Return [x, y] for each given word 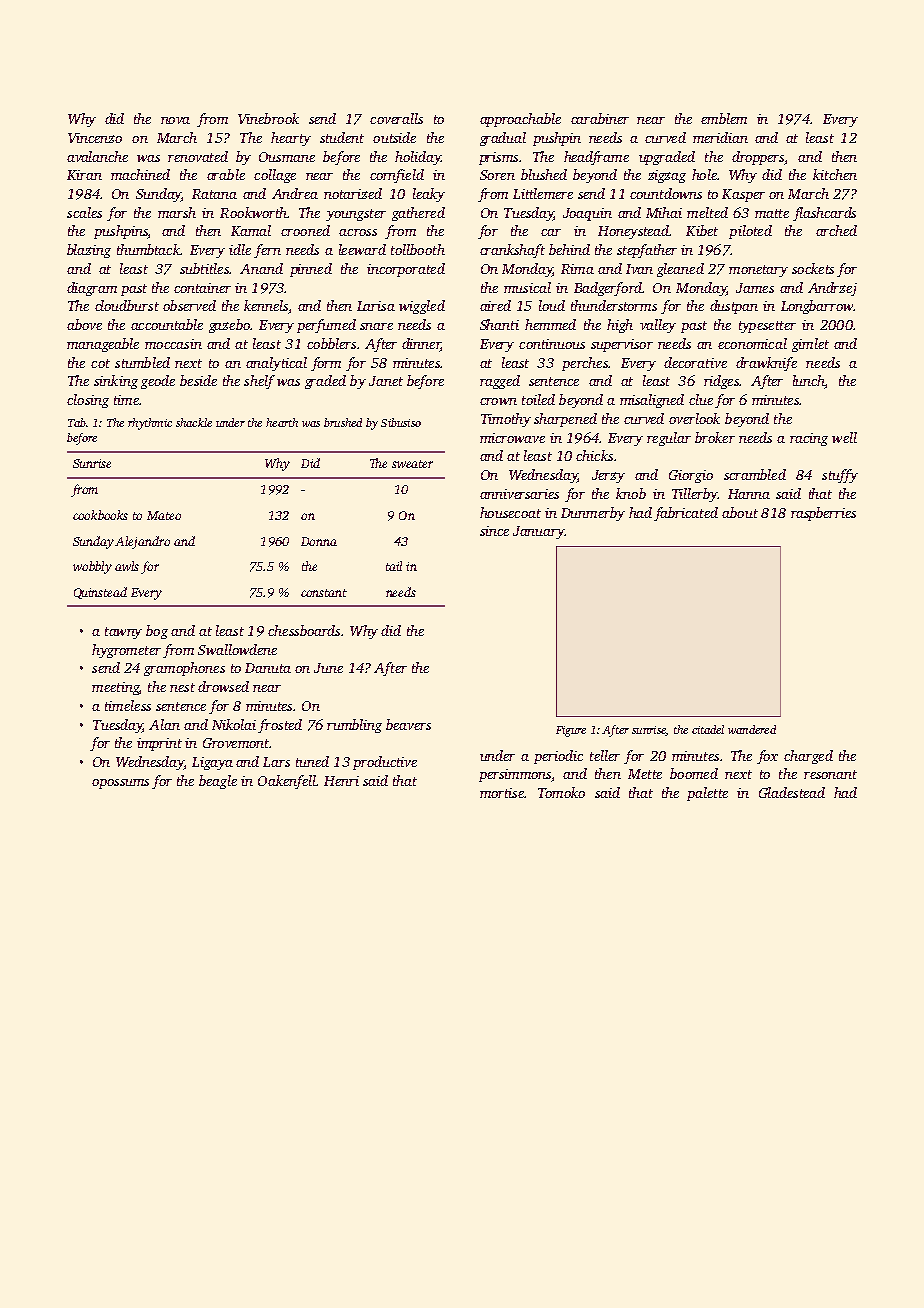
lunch [809, 382]
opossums [120, 784]
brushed [343, 422]
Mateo [164, 515]
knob [631, 493]
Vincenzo [95, 138]
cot [100, 363]
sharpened [565, 420]
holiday [418, 158]
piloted [750, 232]
